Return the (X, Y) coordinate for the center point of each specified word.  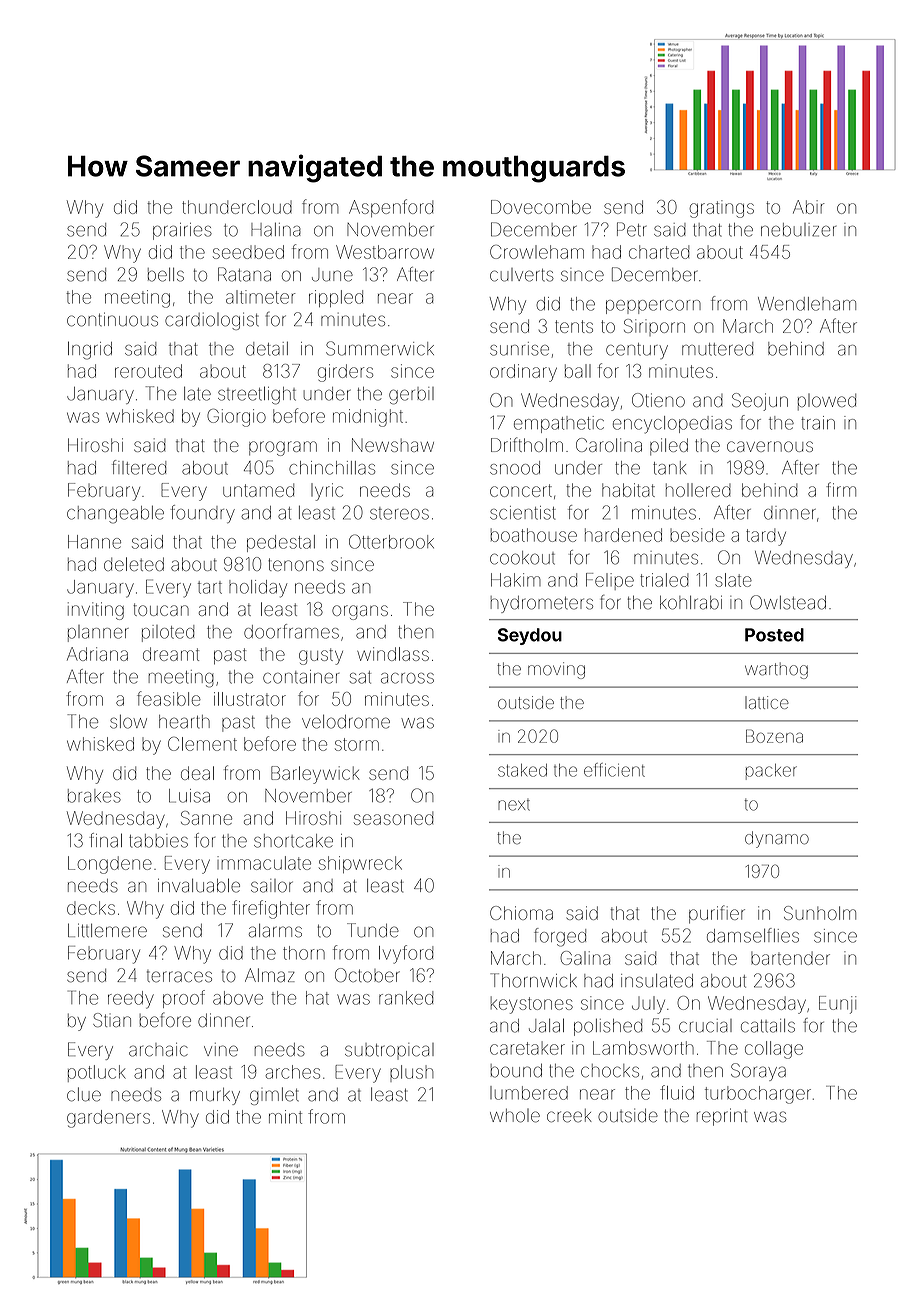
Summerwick (380, 348)
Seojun (760, 402)
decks (91, 908)
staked (522, 770)
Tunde (373, 930)
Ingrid (90, 351)
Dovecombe (541, 207)
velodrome (346, 722)
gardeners (108, 1119)
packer (771, 772)
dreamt (171, 654)
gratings (722, 209)
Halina (276, 230)
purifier (717, 914)
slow (128, 722)
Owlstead (788, 602)
